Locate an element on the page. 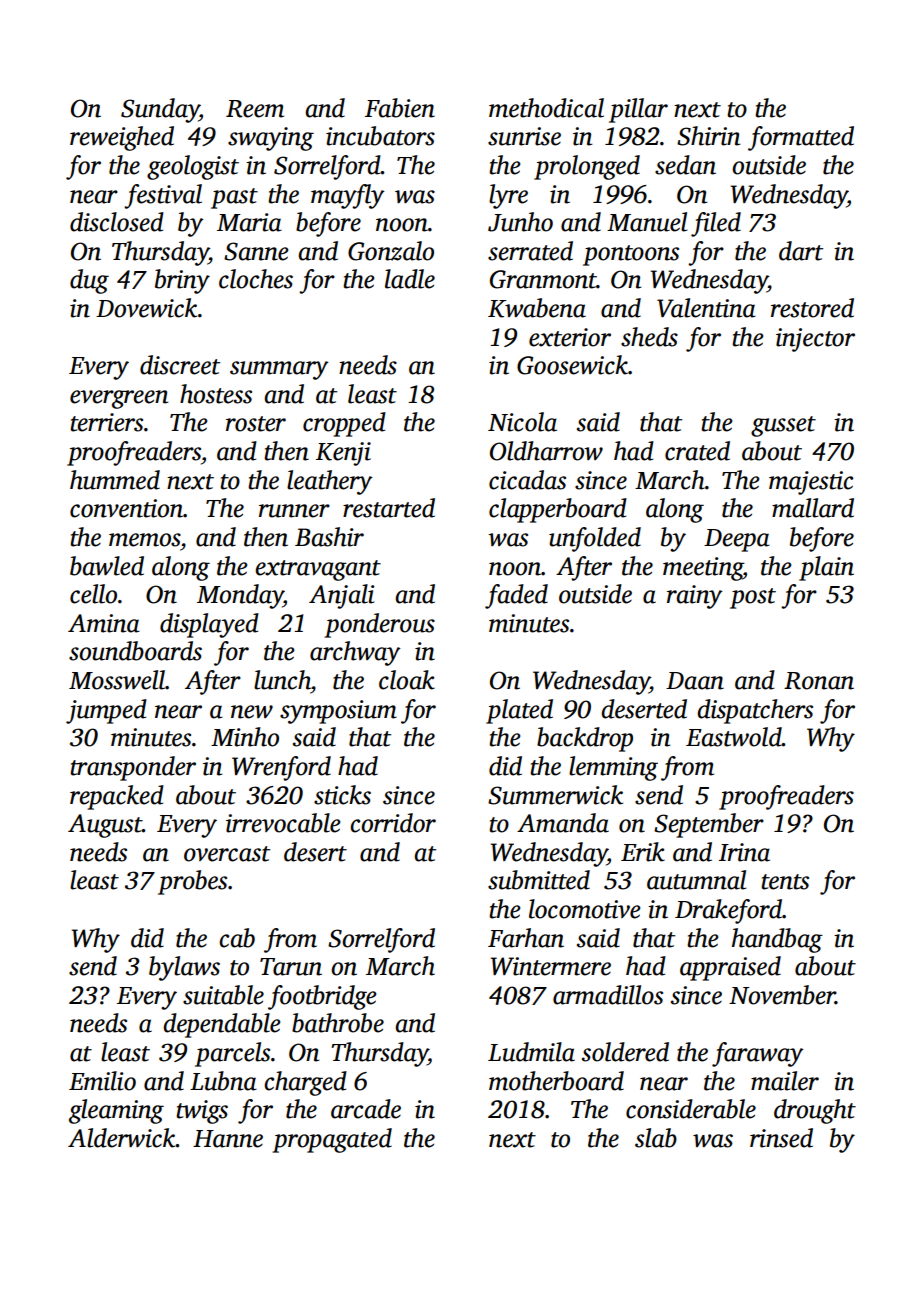 This document has height=1311, width=924. propagated is located at coordinates (332, 1140).
